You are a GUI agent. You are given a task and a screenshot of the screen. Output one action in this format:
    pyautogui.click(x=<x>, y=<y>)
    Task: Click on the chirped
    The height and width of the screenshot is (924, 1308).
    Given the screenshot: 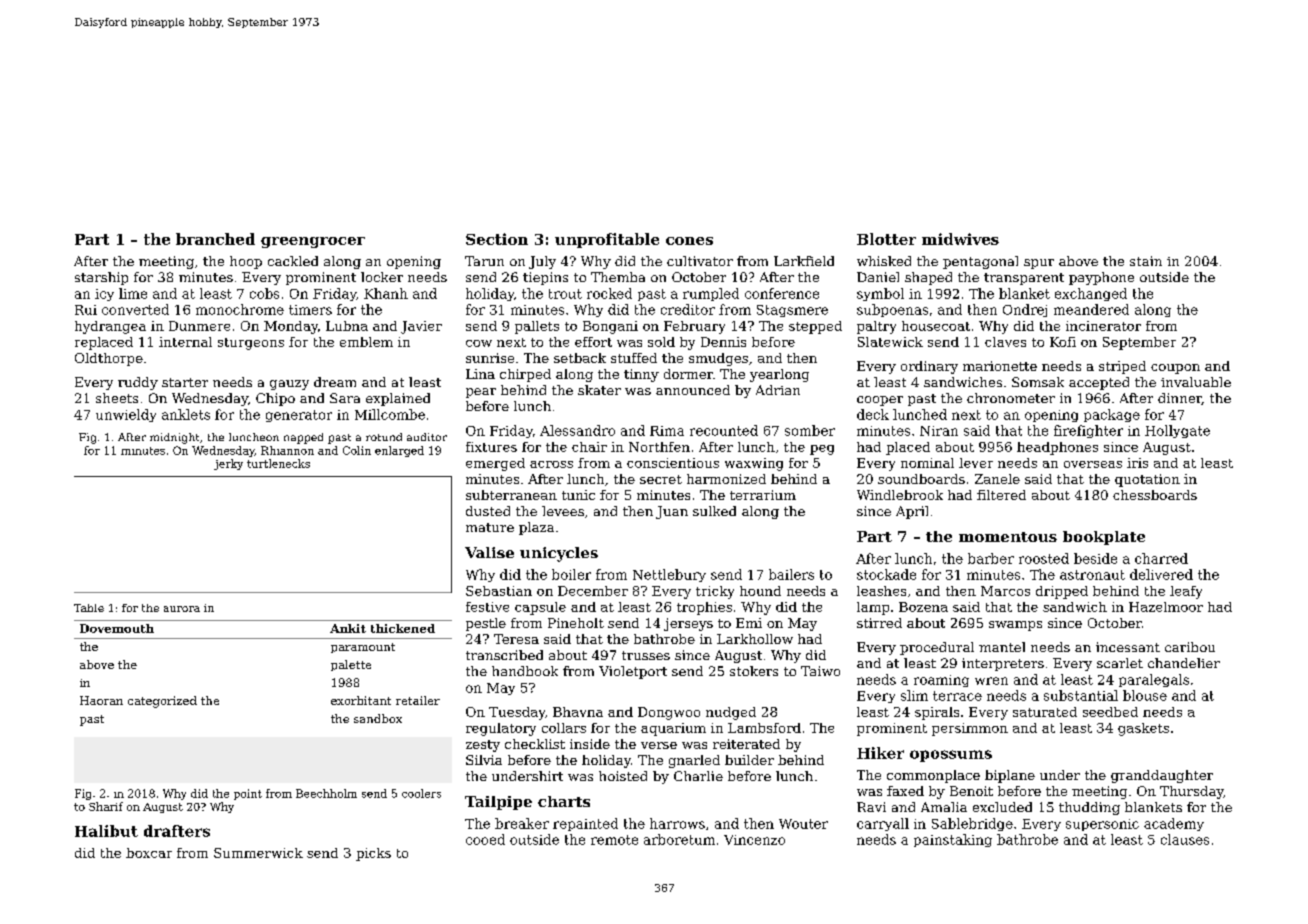 What is the action you would take?
    pyautogui.click(x=525, y=375)
